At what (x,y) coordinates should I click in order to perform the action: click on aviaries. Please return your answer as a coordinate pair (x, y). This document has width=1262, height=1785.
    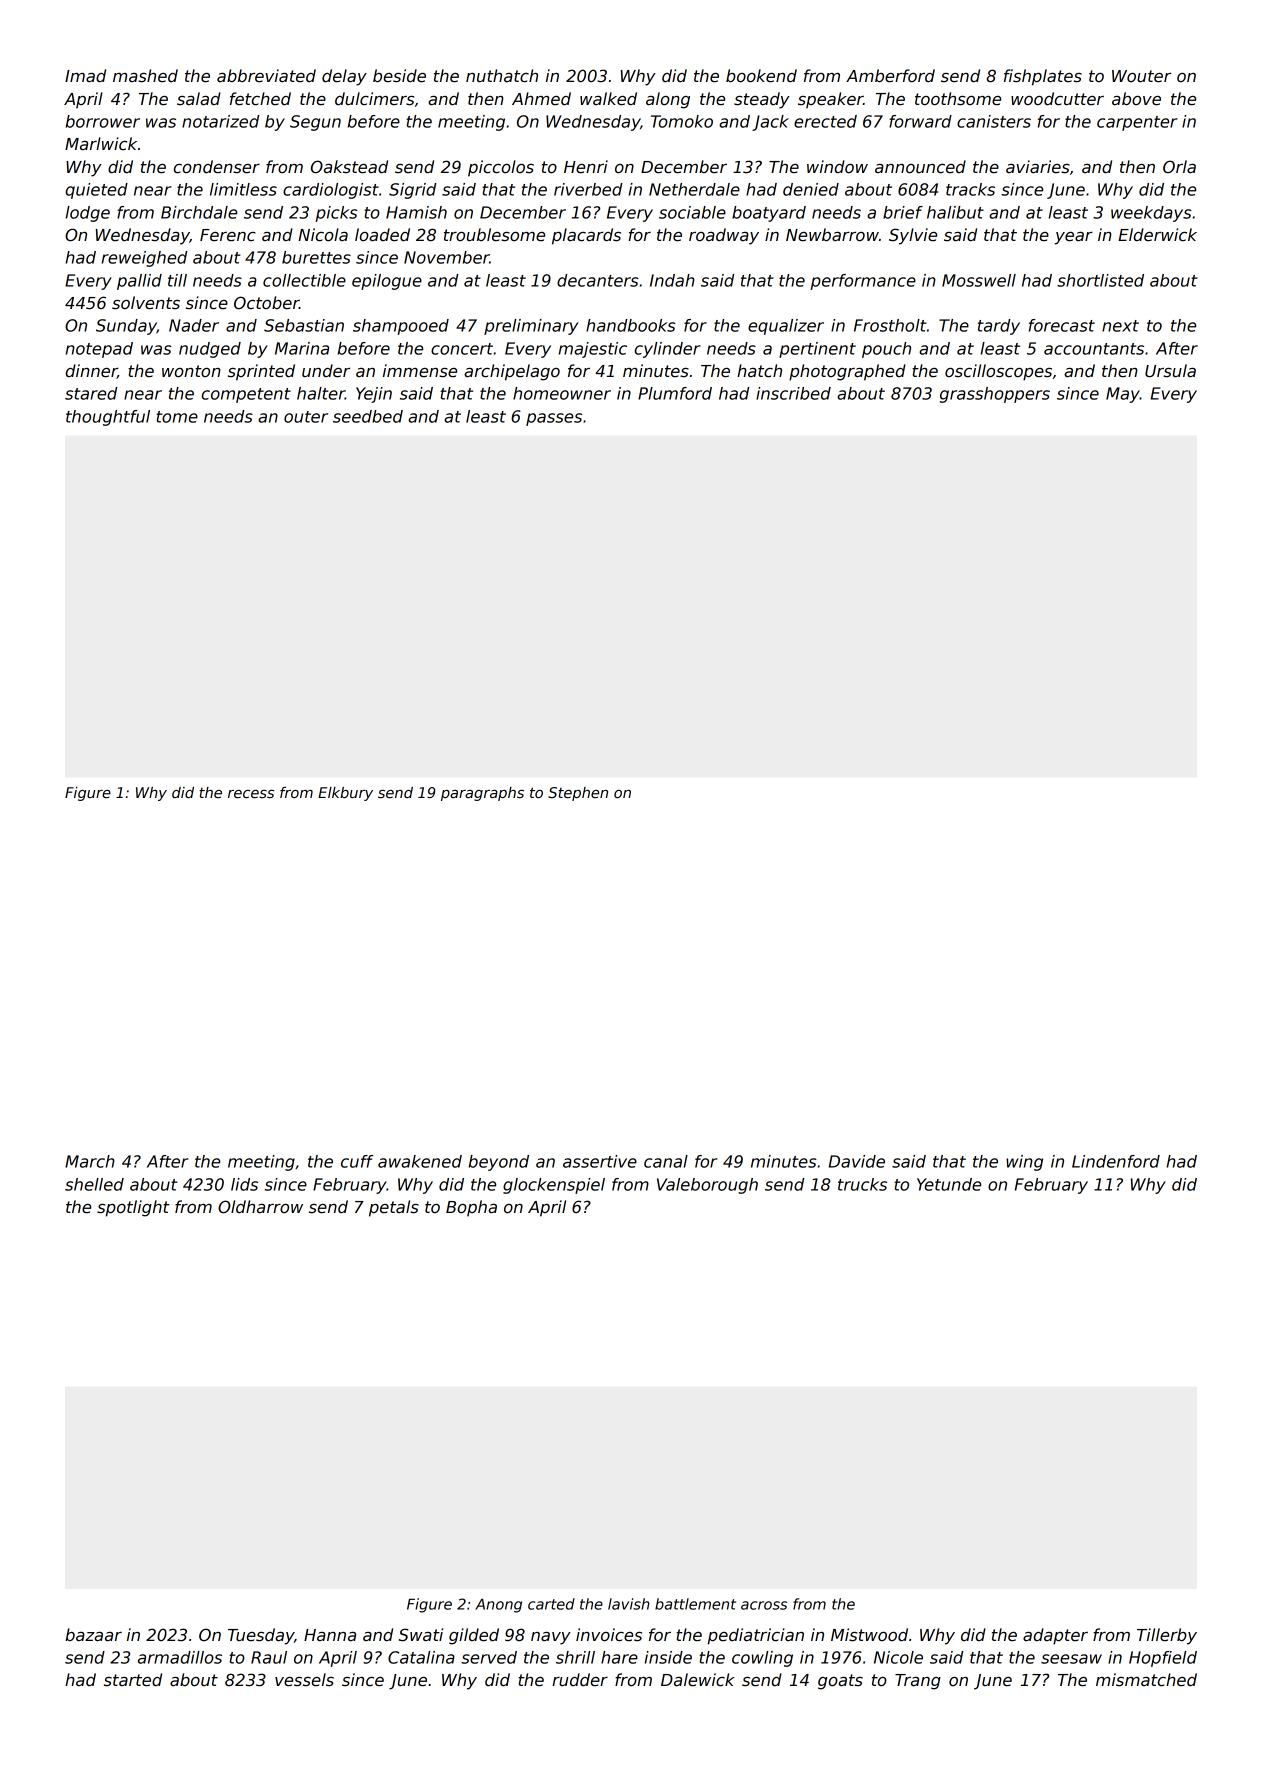
    Looking at the image, I should click on (1038, 167).
